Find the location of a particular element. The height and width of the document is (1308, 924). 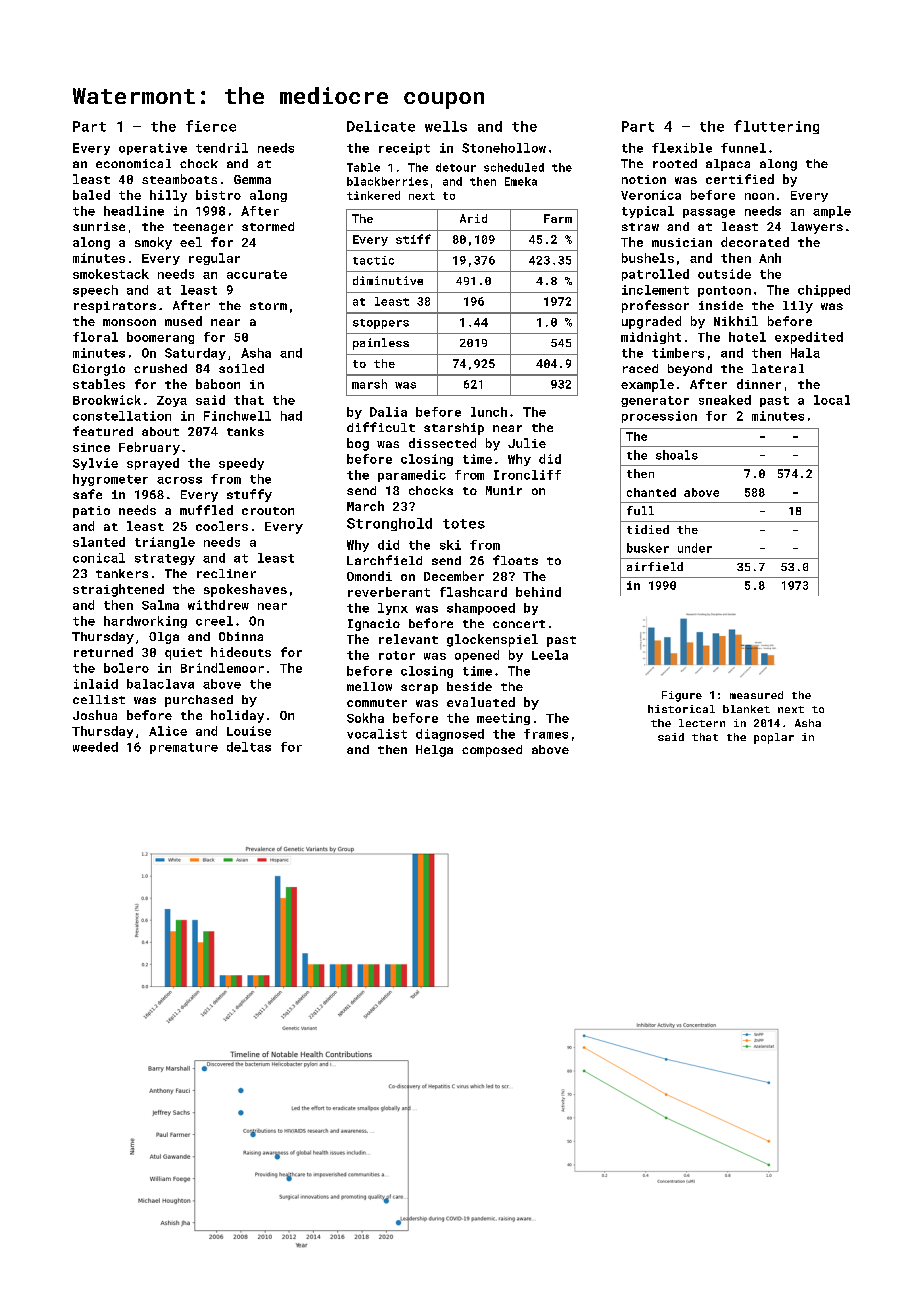

under is located at coordinates (695, 548).
